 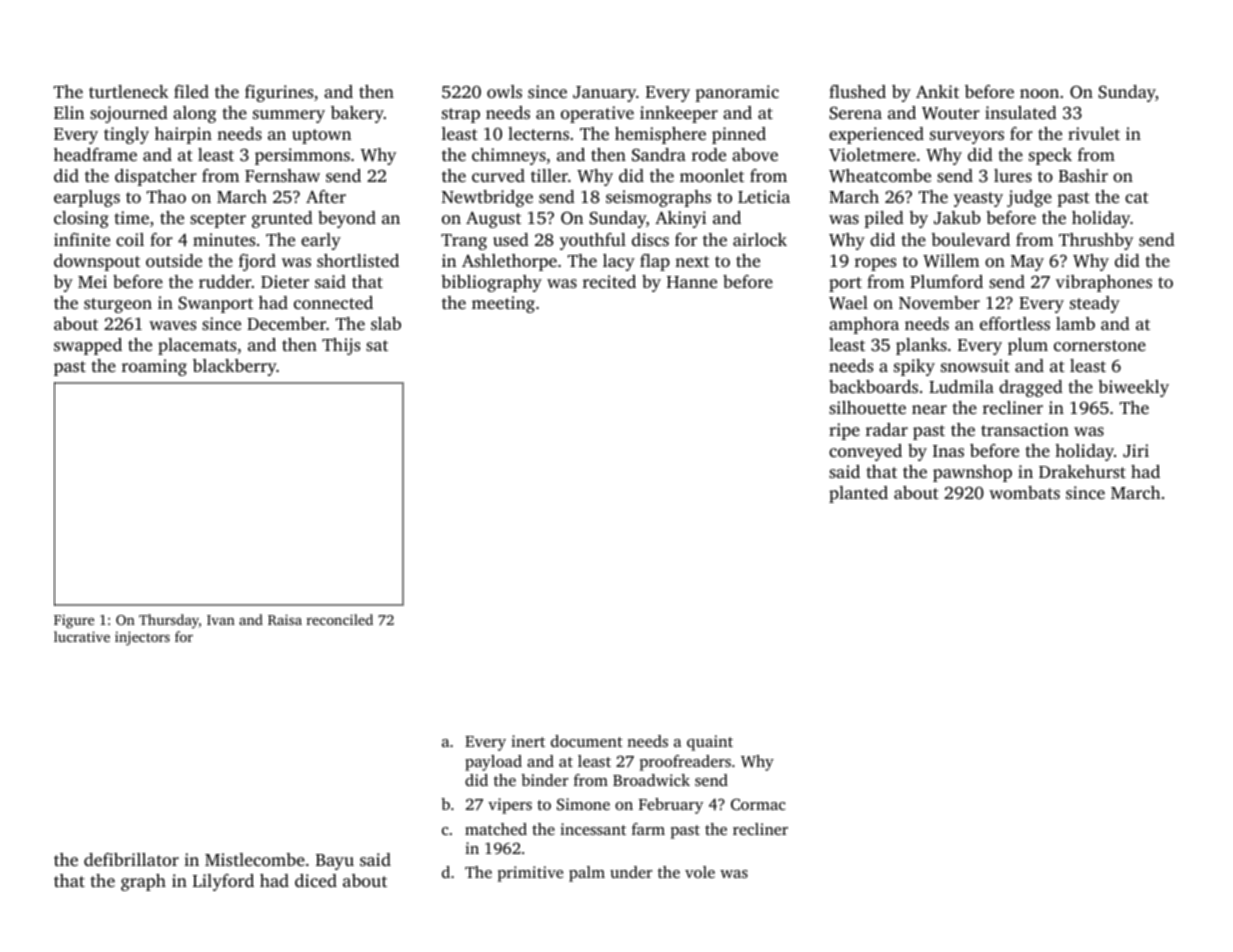 What do you see at coordinates (587, 874) in the image?
I see `palm` at bounding box center [587, 874].
